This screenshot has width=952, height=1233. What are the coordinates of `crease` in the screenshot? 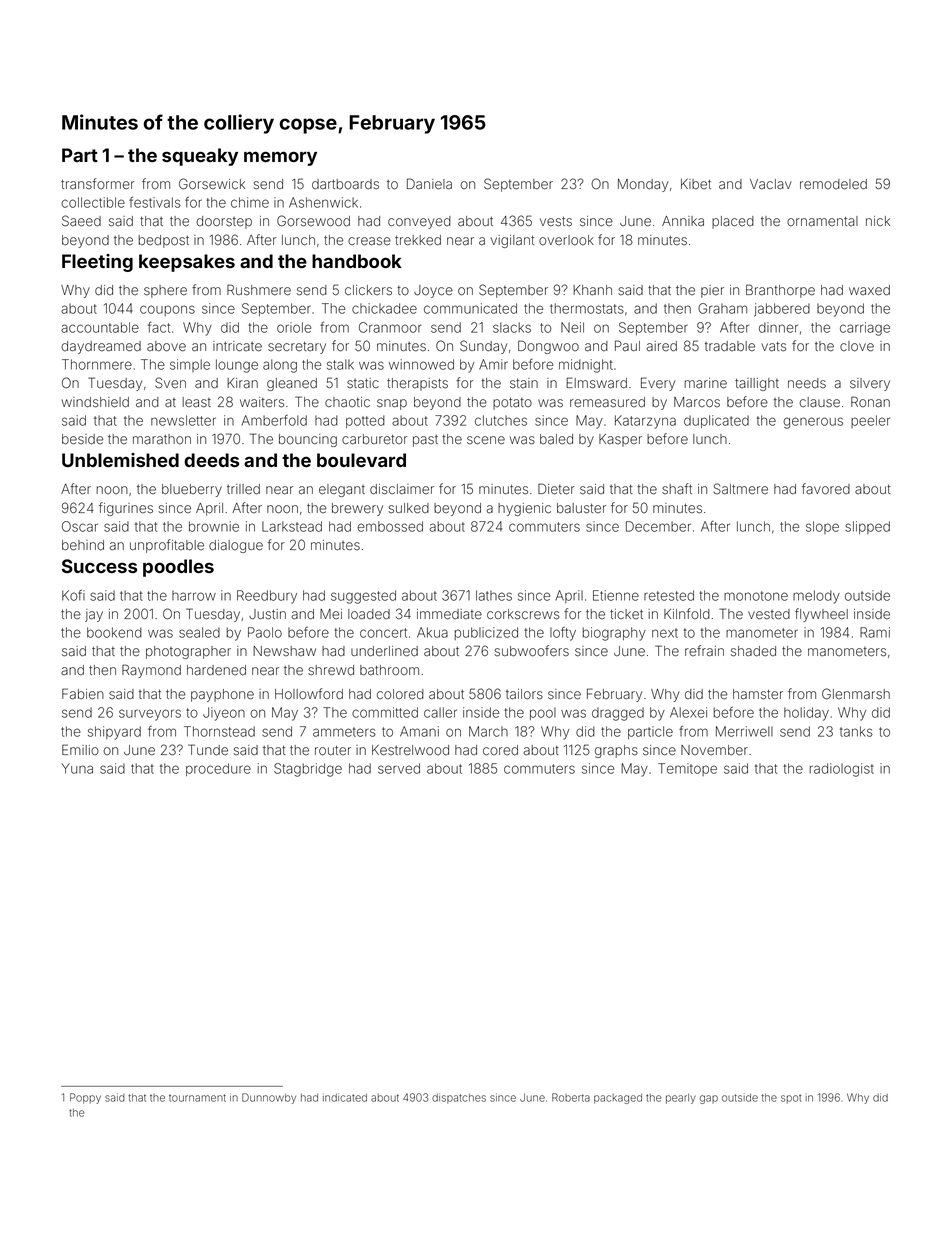 It's located at (369, 241).
